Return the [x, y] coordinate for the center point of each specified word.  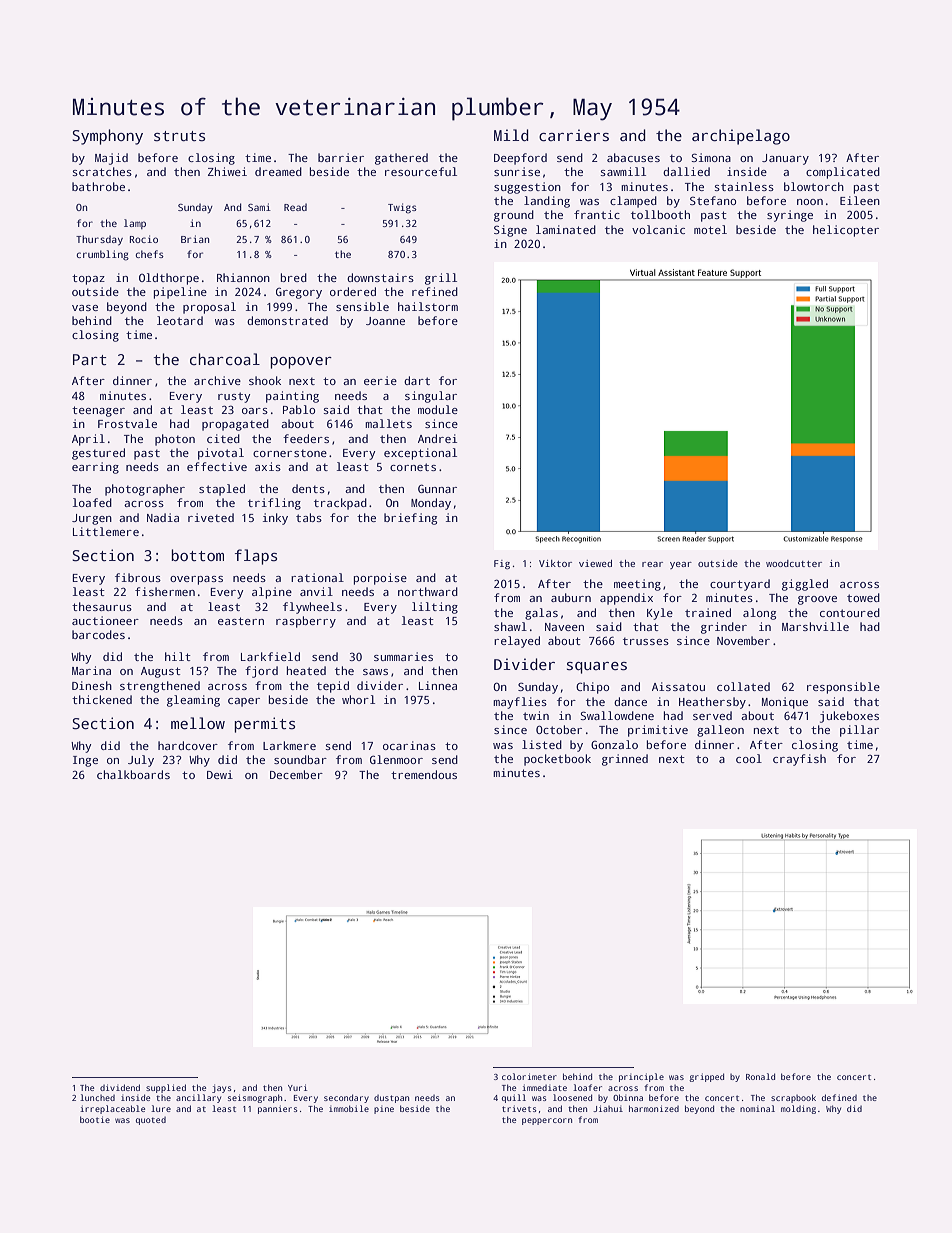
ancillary [198, 1098]
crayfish [799, 760]
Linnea [438, 685]
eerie [380, 380]
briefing [410, 519]
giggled [805, 585]
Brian [195, 239]
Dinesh [92, 685]
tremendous [424, 774]
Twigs [402, 208]
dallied [686, 171]
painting [292, 397]
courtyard [740, 585]
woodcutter [794, 563]
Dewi [220, 774]
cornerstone [290, 453]
